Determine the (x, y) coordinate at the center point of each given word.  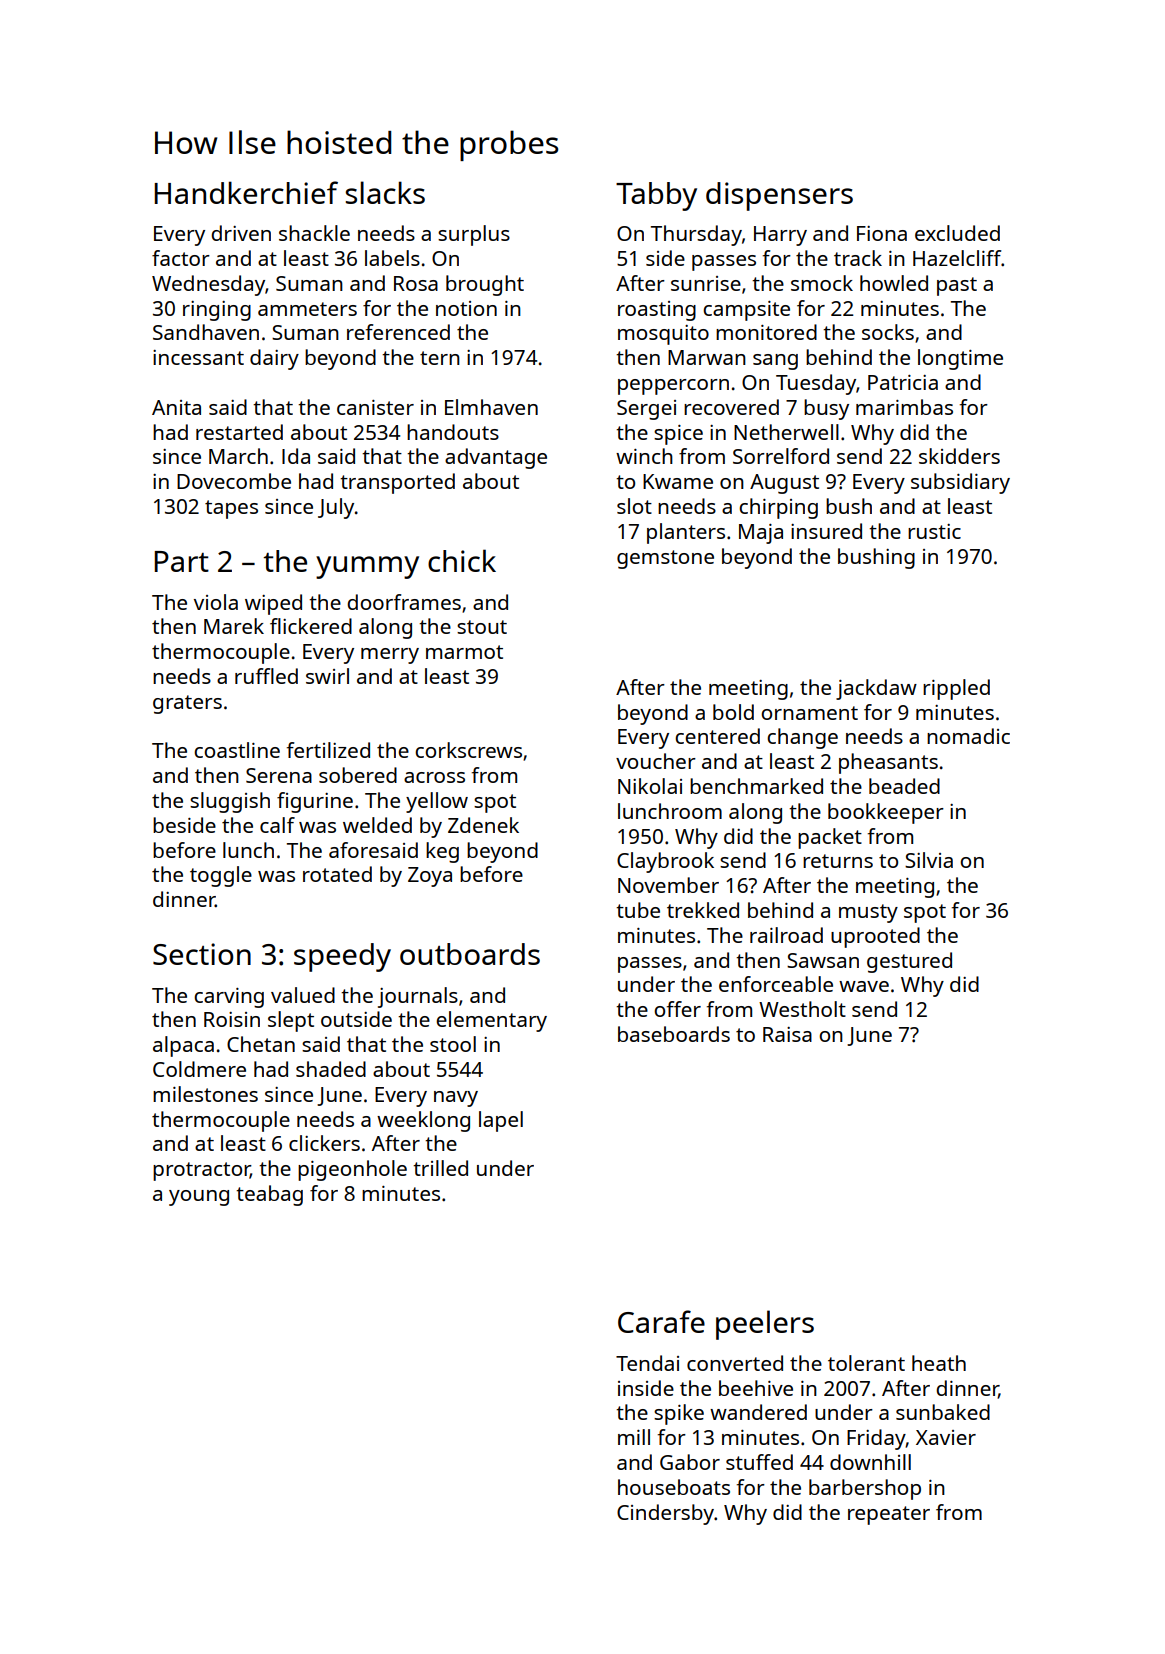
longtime (960, 359)
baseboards (674, 1034)
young (199, 1198)
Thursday (696, 235)
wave (864, 986)
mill (634, 1437)
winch (644, 456)
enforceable (776, 984)
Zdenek (483, 825)
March (238, 456)
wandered (758, 1412)
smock (822, 283)
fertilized (328, 750)
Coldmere (199, 1069)
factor (181, 258)
